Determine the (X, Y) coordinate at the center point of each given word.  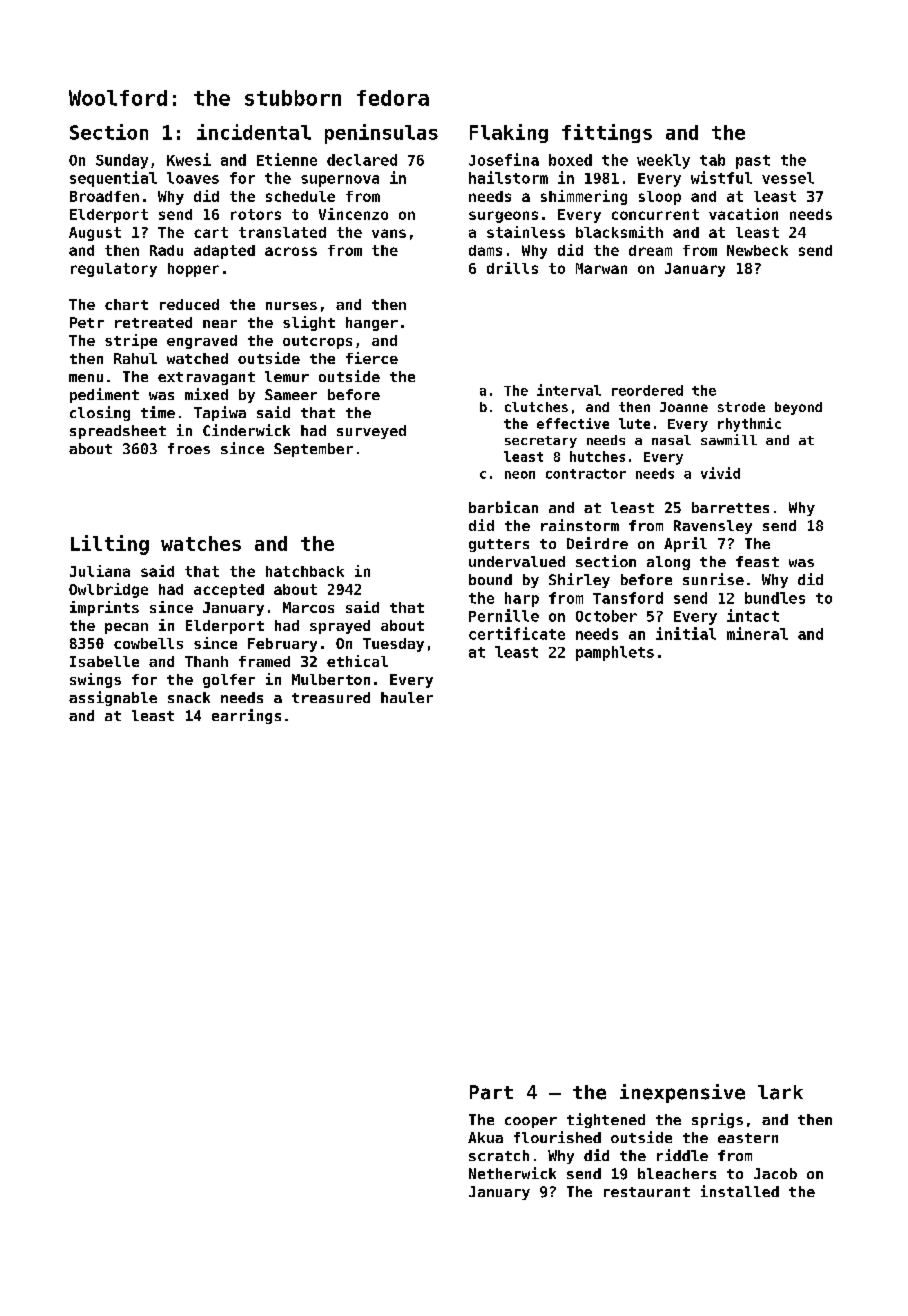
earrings (246, 716)
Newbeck (757, 250)
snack (189, 697)
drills (512, 268)
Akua (485, 1137)
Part (491, 1092)
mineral (757, 633)
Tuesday (393, 645)
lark (780, 1092)
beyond (798, 408)
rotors (256, 214)
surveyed (371, 432)
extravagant (206, 378)
